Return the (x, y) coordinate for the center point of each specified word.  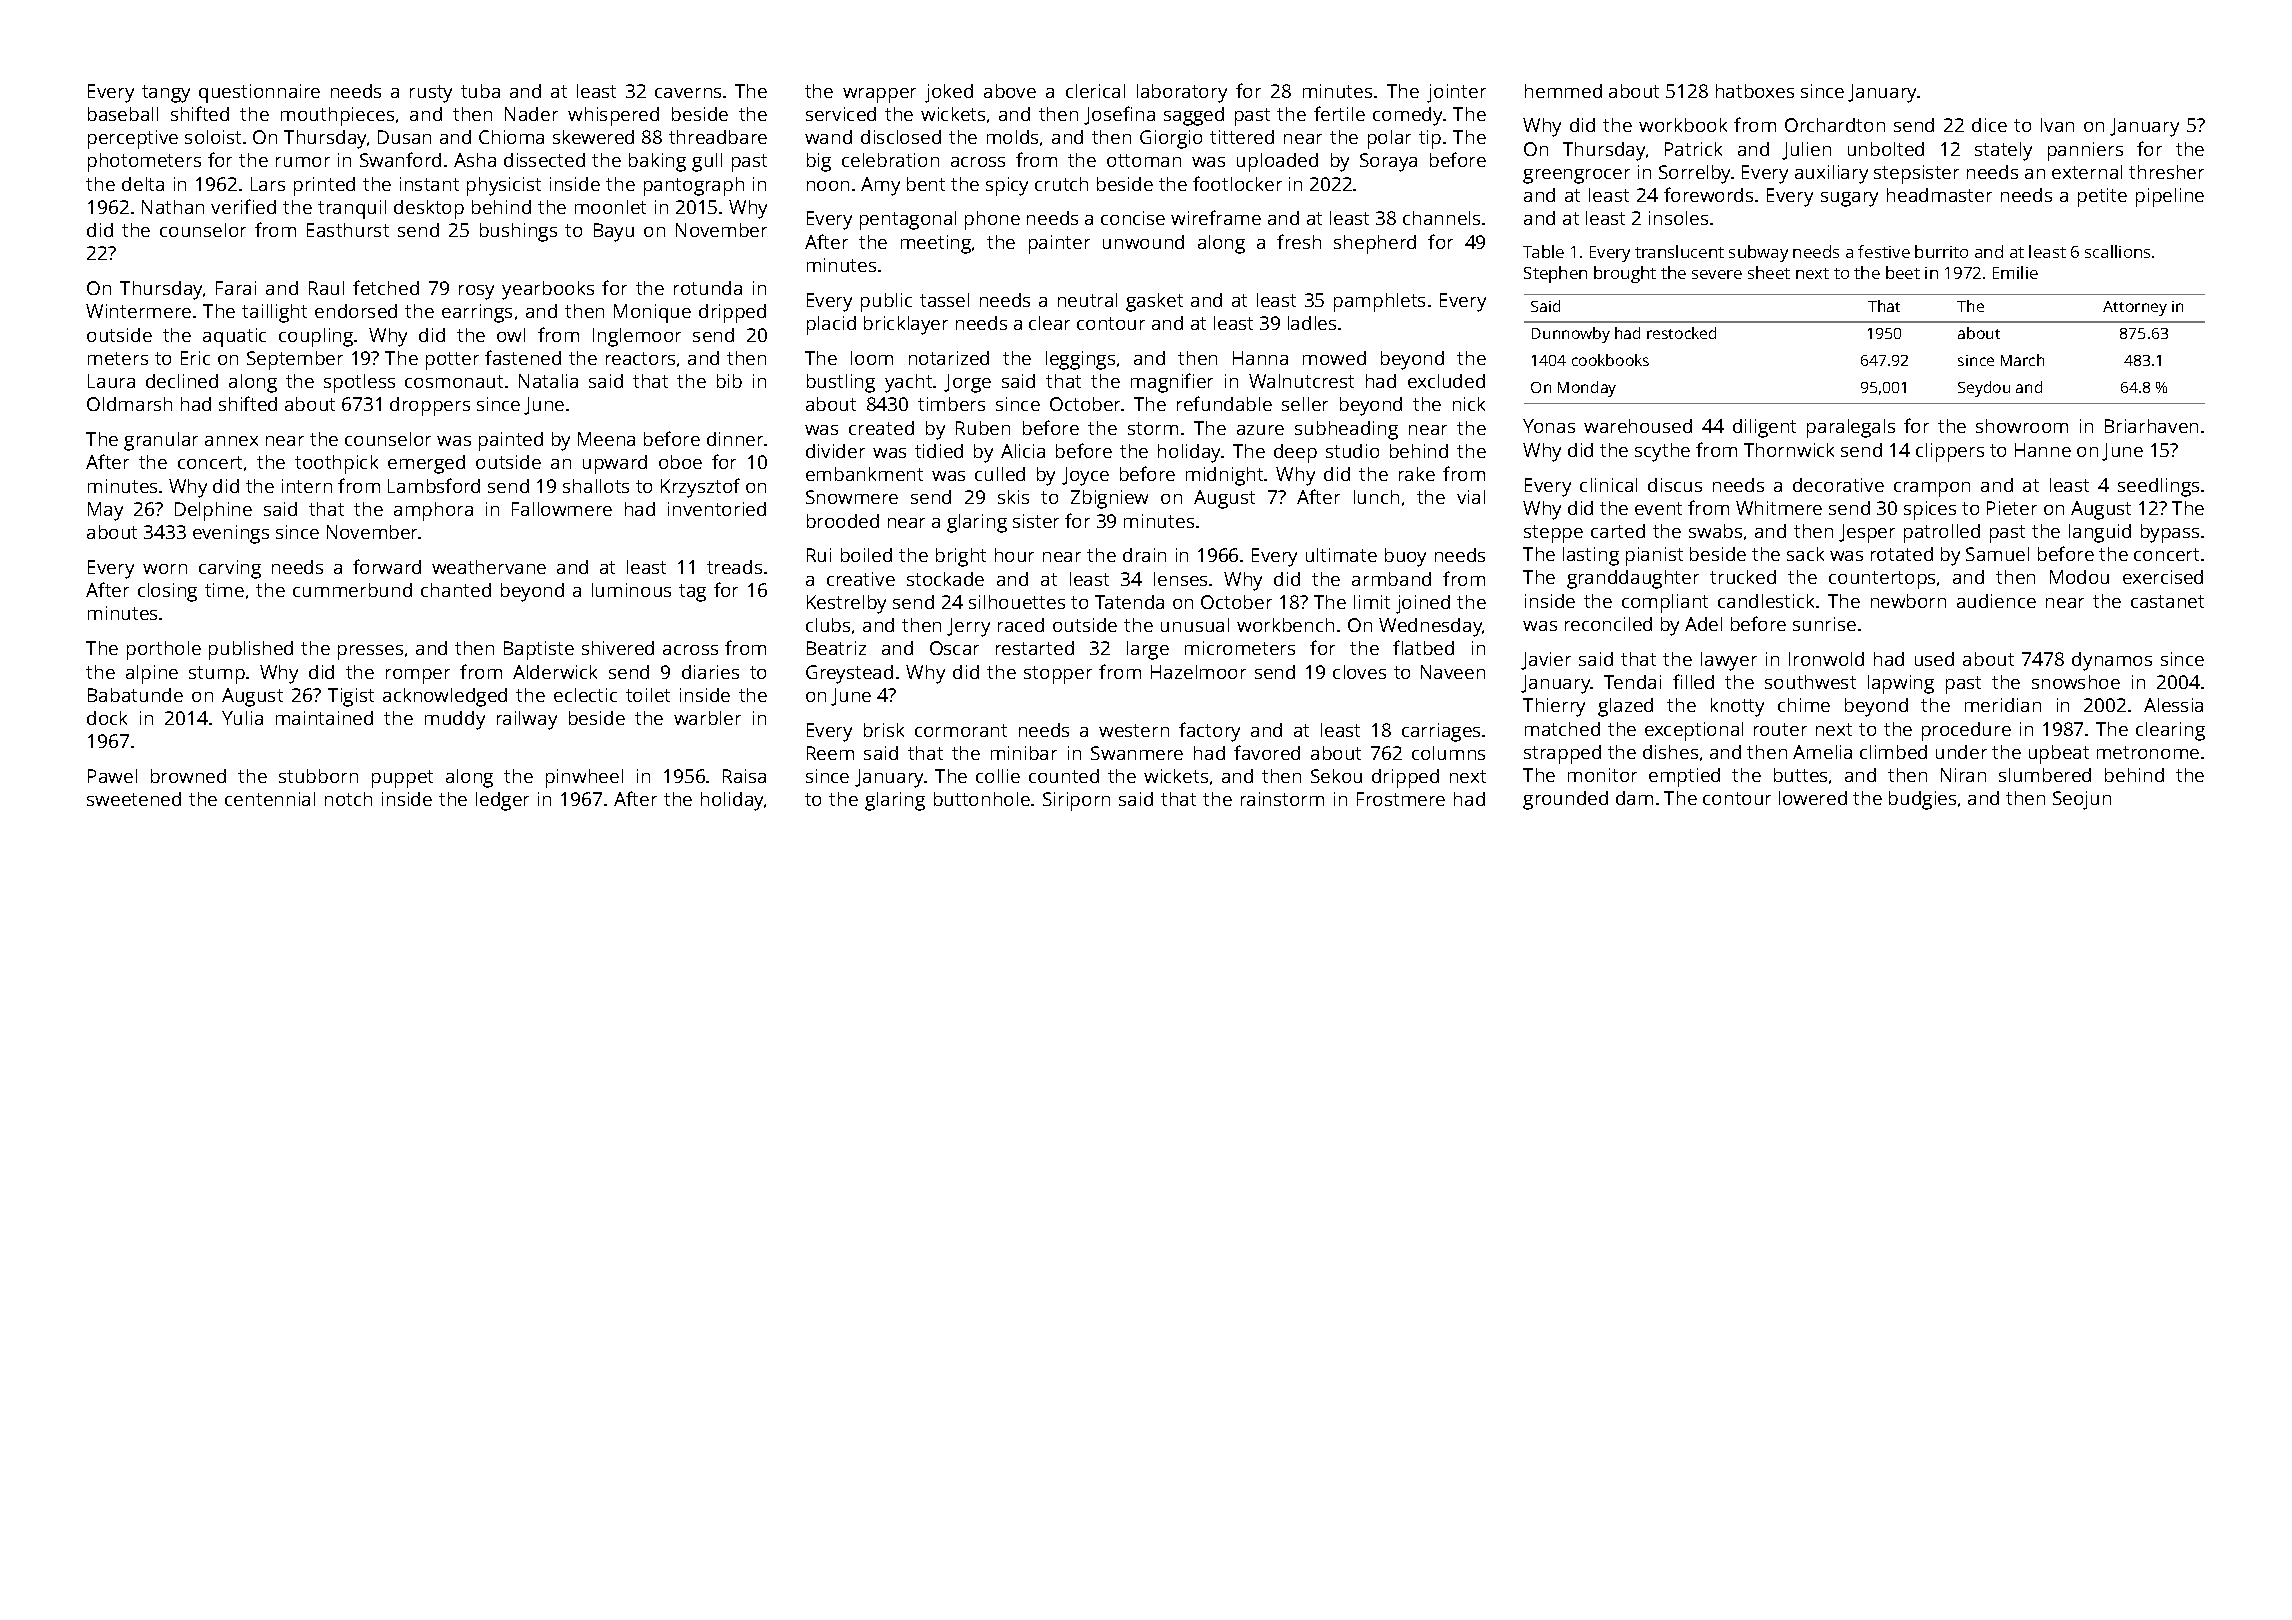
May (105, 511)
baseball (123, 114)
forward (387, 566)
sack (1805, 554)
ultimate (1341, 555)
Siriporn (1076, 801)
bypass (2170, 533)
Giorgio (1171, 139)
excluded (1446, 381)
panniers (2085, 151)
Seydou (1984, 389)
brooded (843, 521)
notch (348, 799)
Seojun (2082, 800)
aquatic (234, 337)
